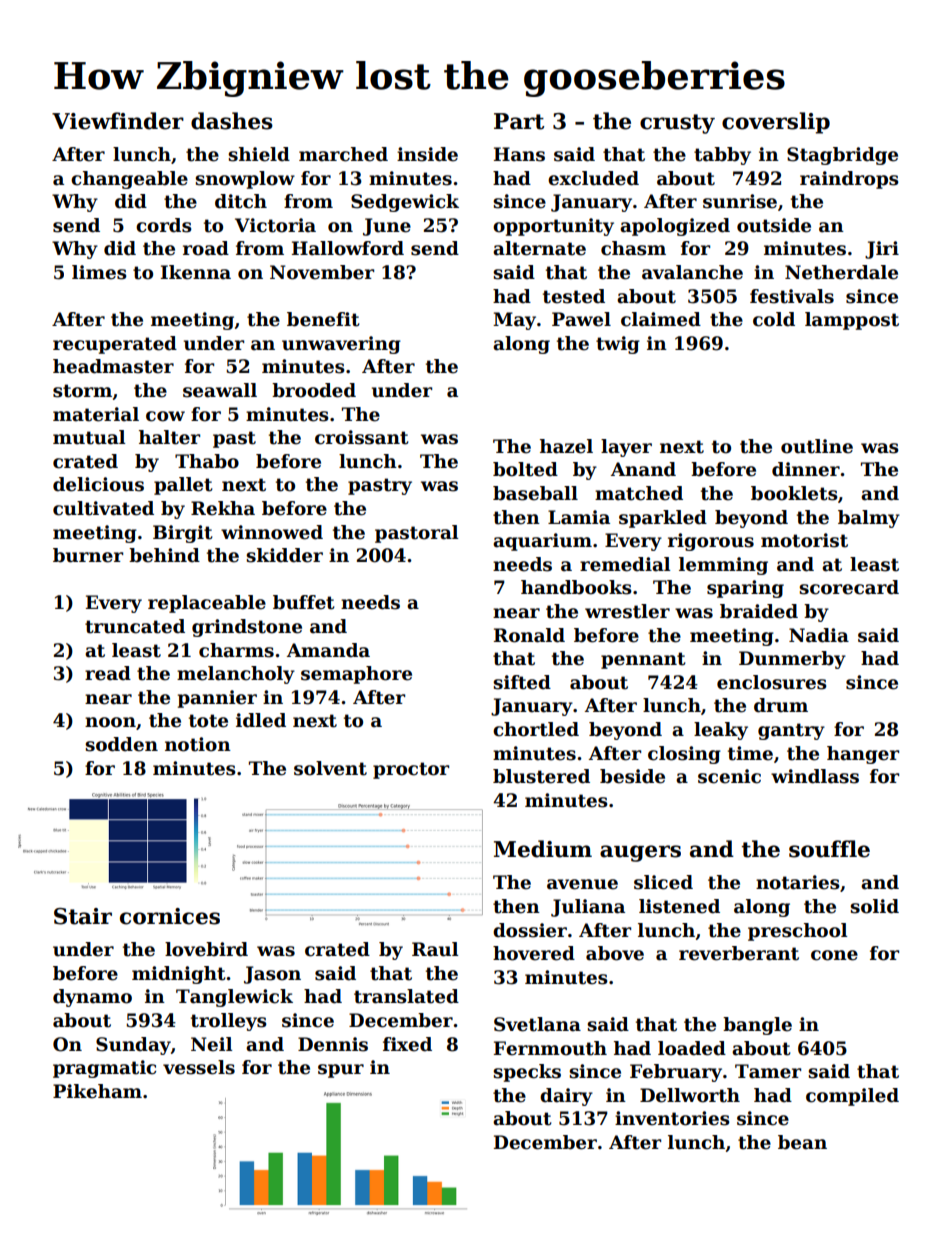 Image resolution: width=952 pixels, height=1233 pixels. Describe the element at coordinates (774, 319) in the screenshot. I see `cold` at that location.
